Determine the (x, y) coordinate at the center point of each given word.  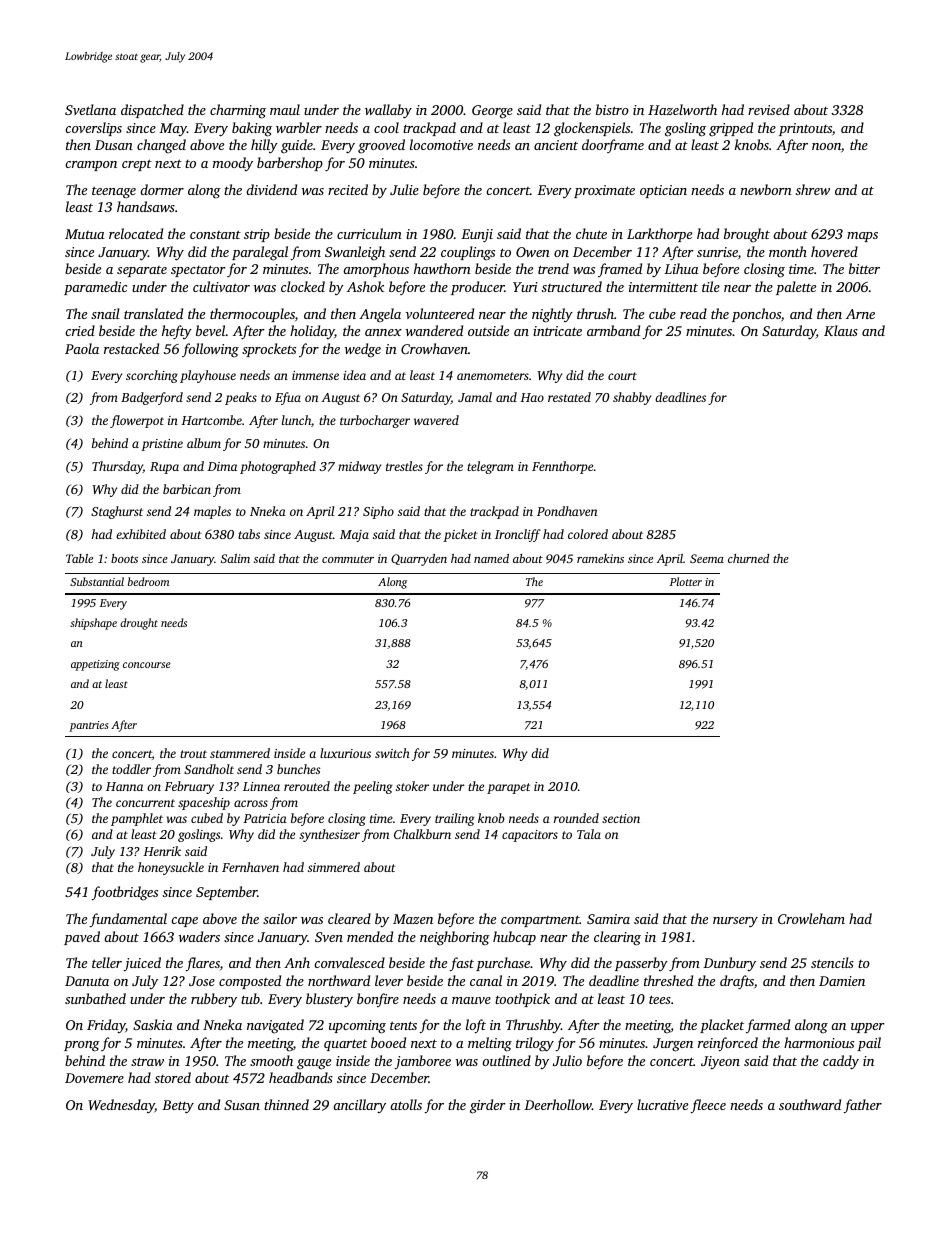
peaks (241, 398)
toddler (131, 769)
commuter (348, 559)
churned (748, 558)
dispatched (152, 111)
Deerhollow (558, 1104)
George (492, 112)
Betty (178, 1107)
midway (359, 467)
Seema (707, 558)
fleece (708, 1106)
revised (769, 109)
